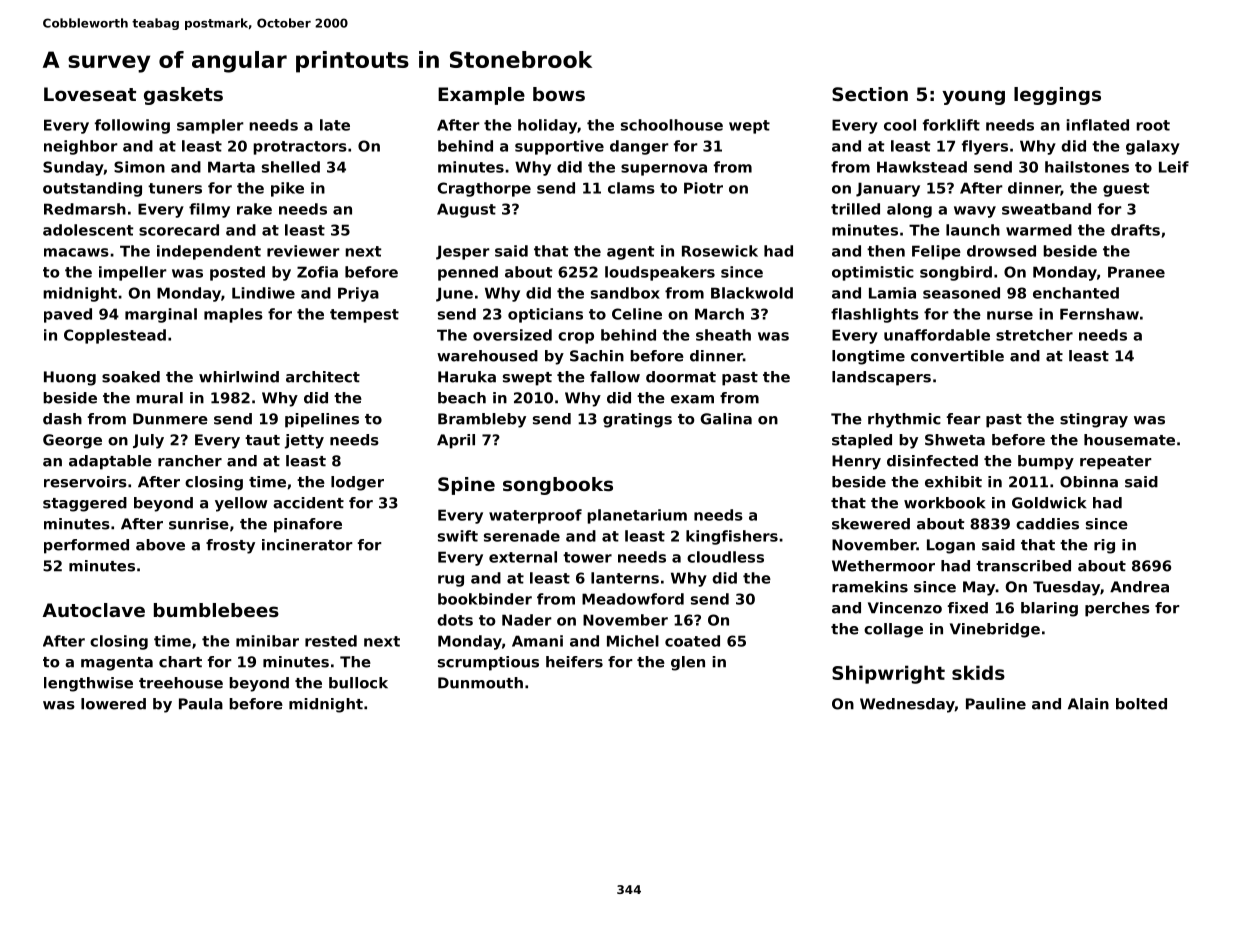 This document has width=1233, height=952. I want to click on heifers, so click(574, 662).
